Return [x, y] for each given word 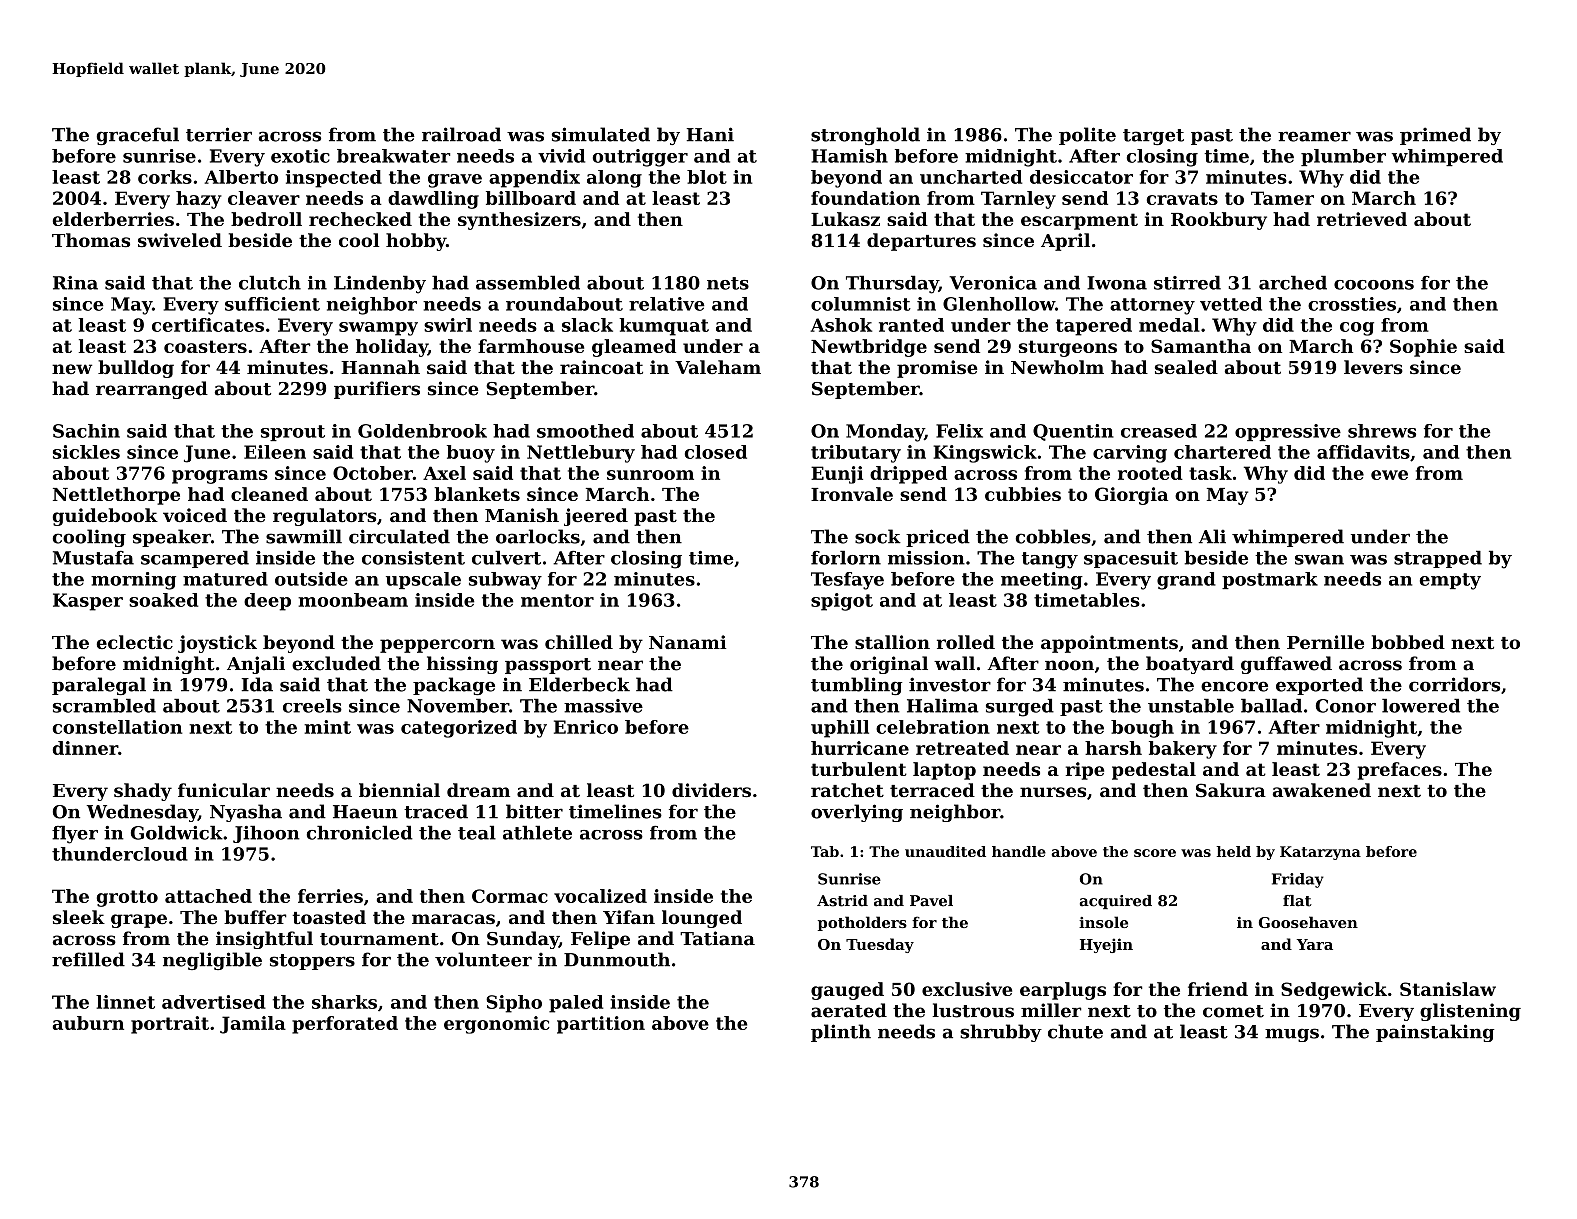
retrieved [1362, 219]
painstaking [1435, 1033]
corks [165, 177]
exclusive [967, 989]
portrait [170, 1025]
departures [921, 242]
